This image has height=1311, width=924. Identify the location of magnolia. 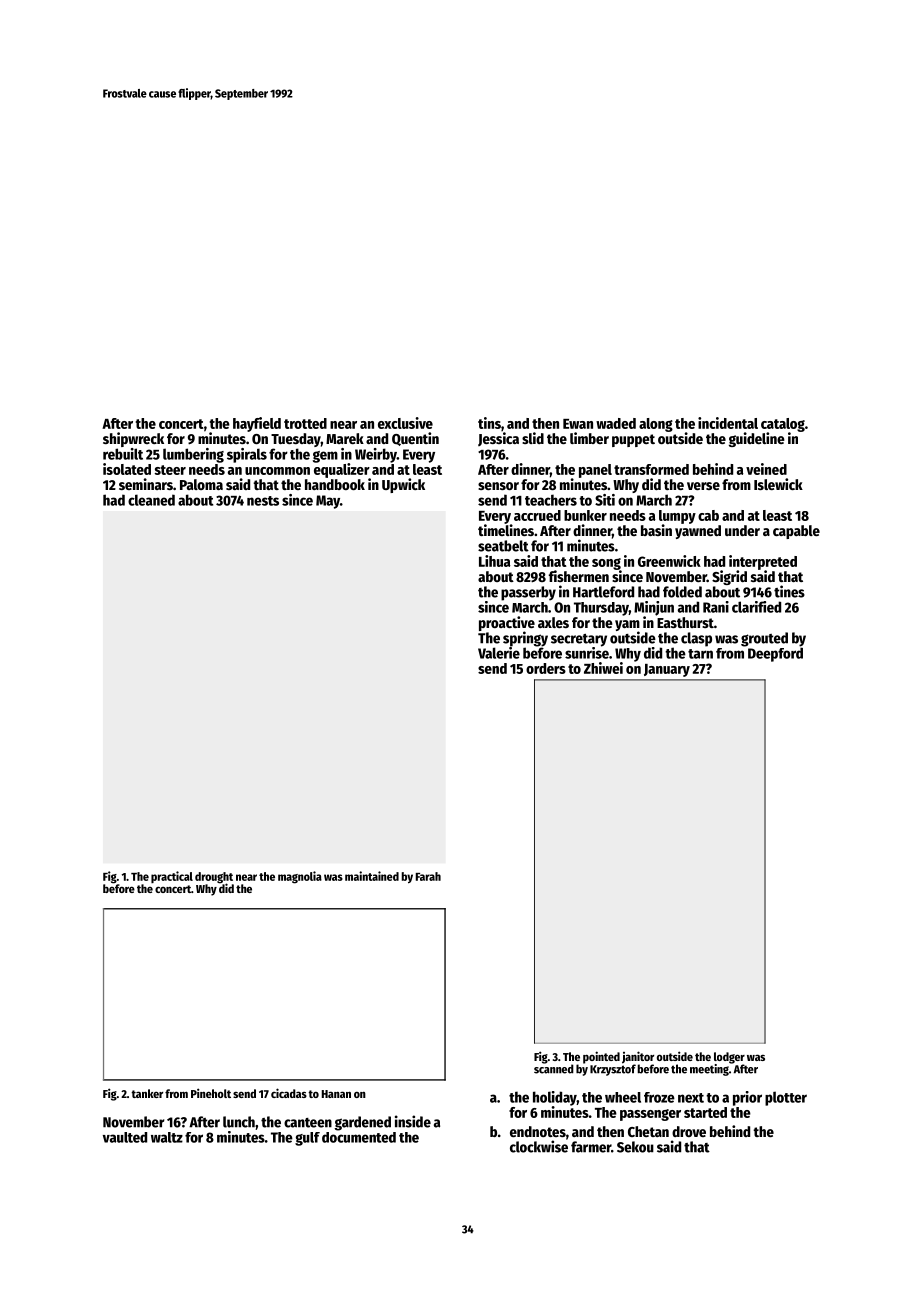
(300, 877).
